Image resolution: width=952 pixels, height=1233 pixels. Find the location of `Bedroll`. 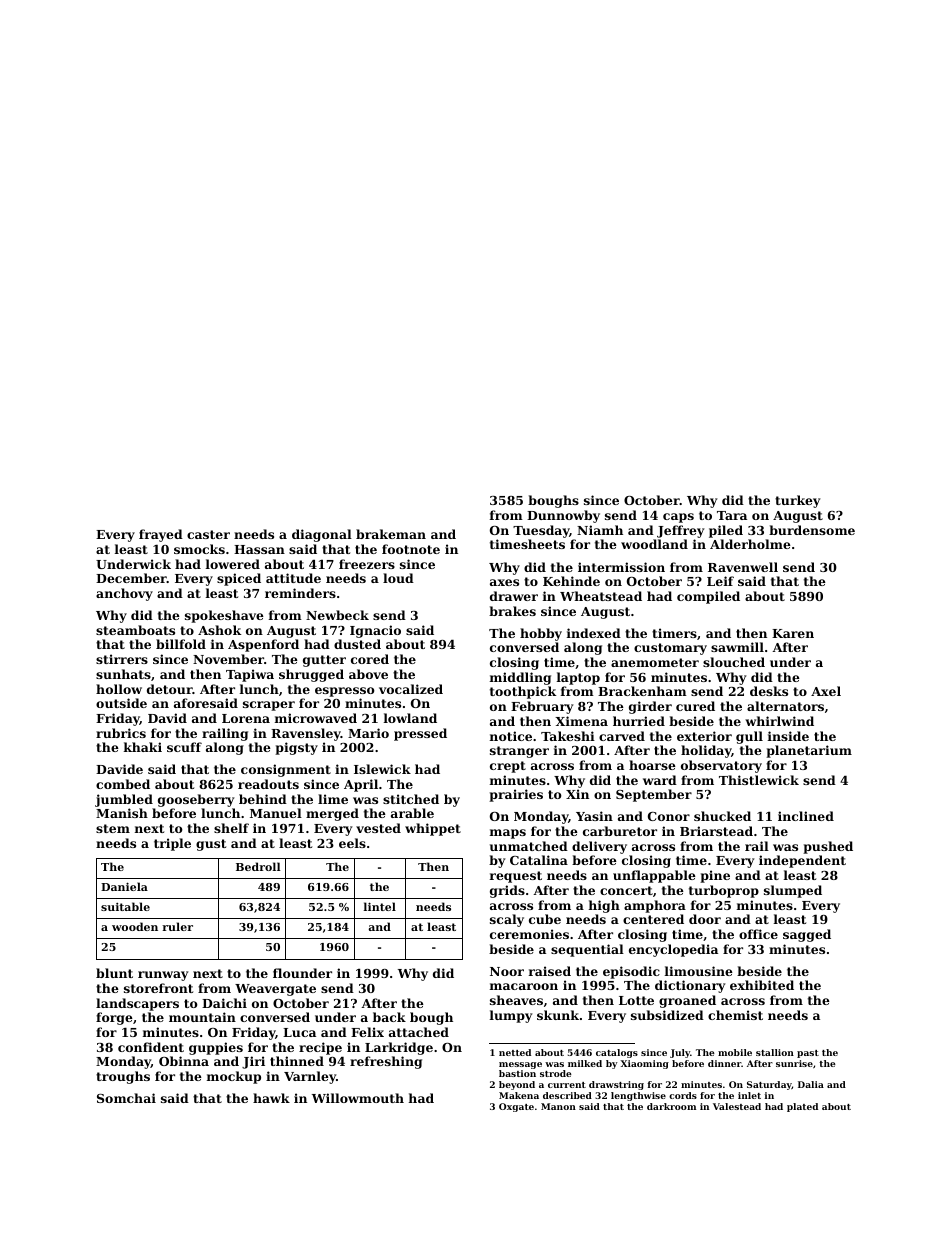

Bedroll is located at coordinates (258, 866).
